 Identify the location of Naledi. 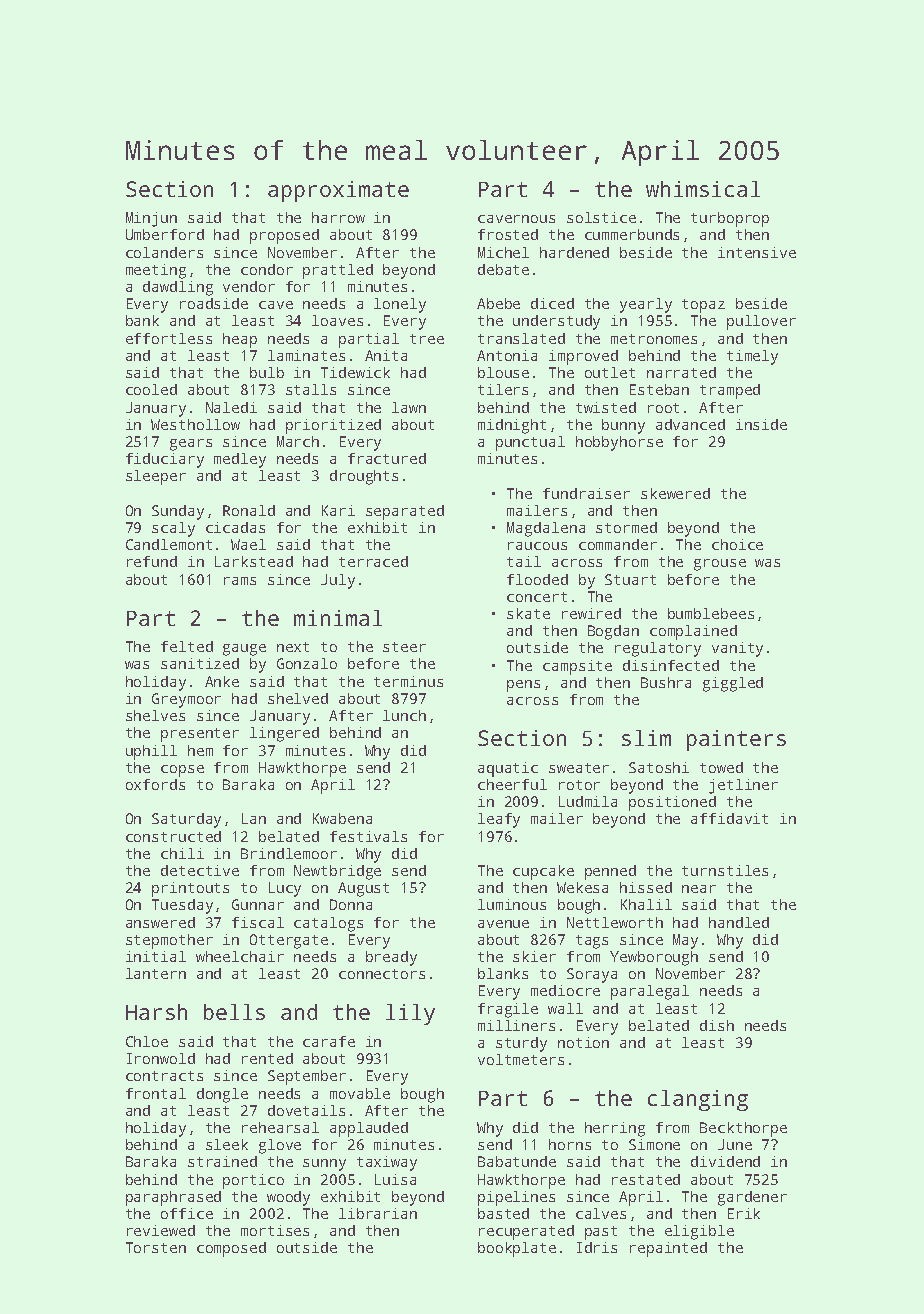
(231, 407).
